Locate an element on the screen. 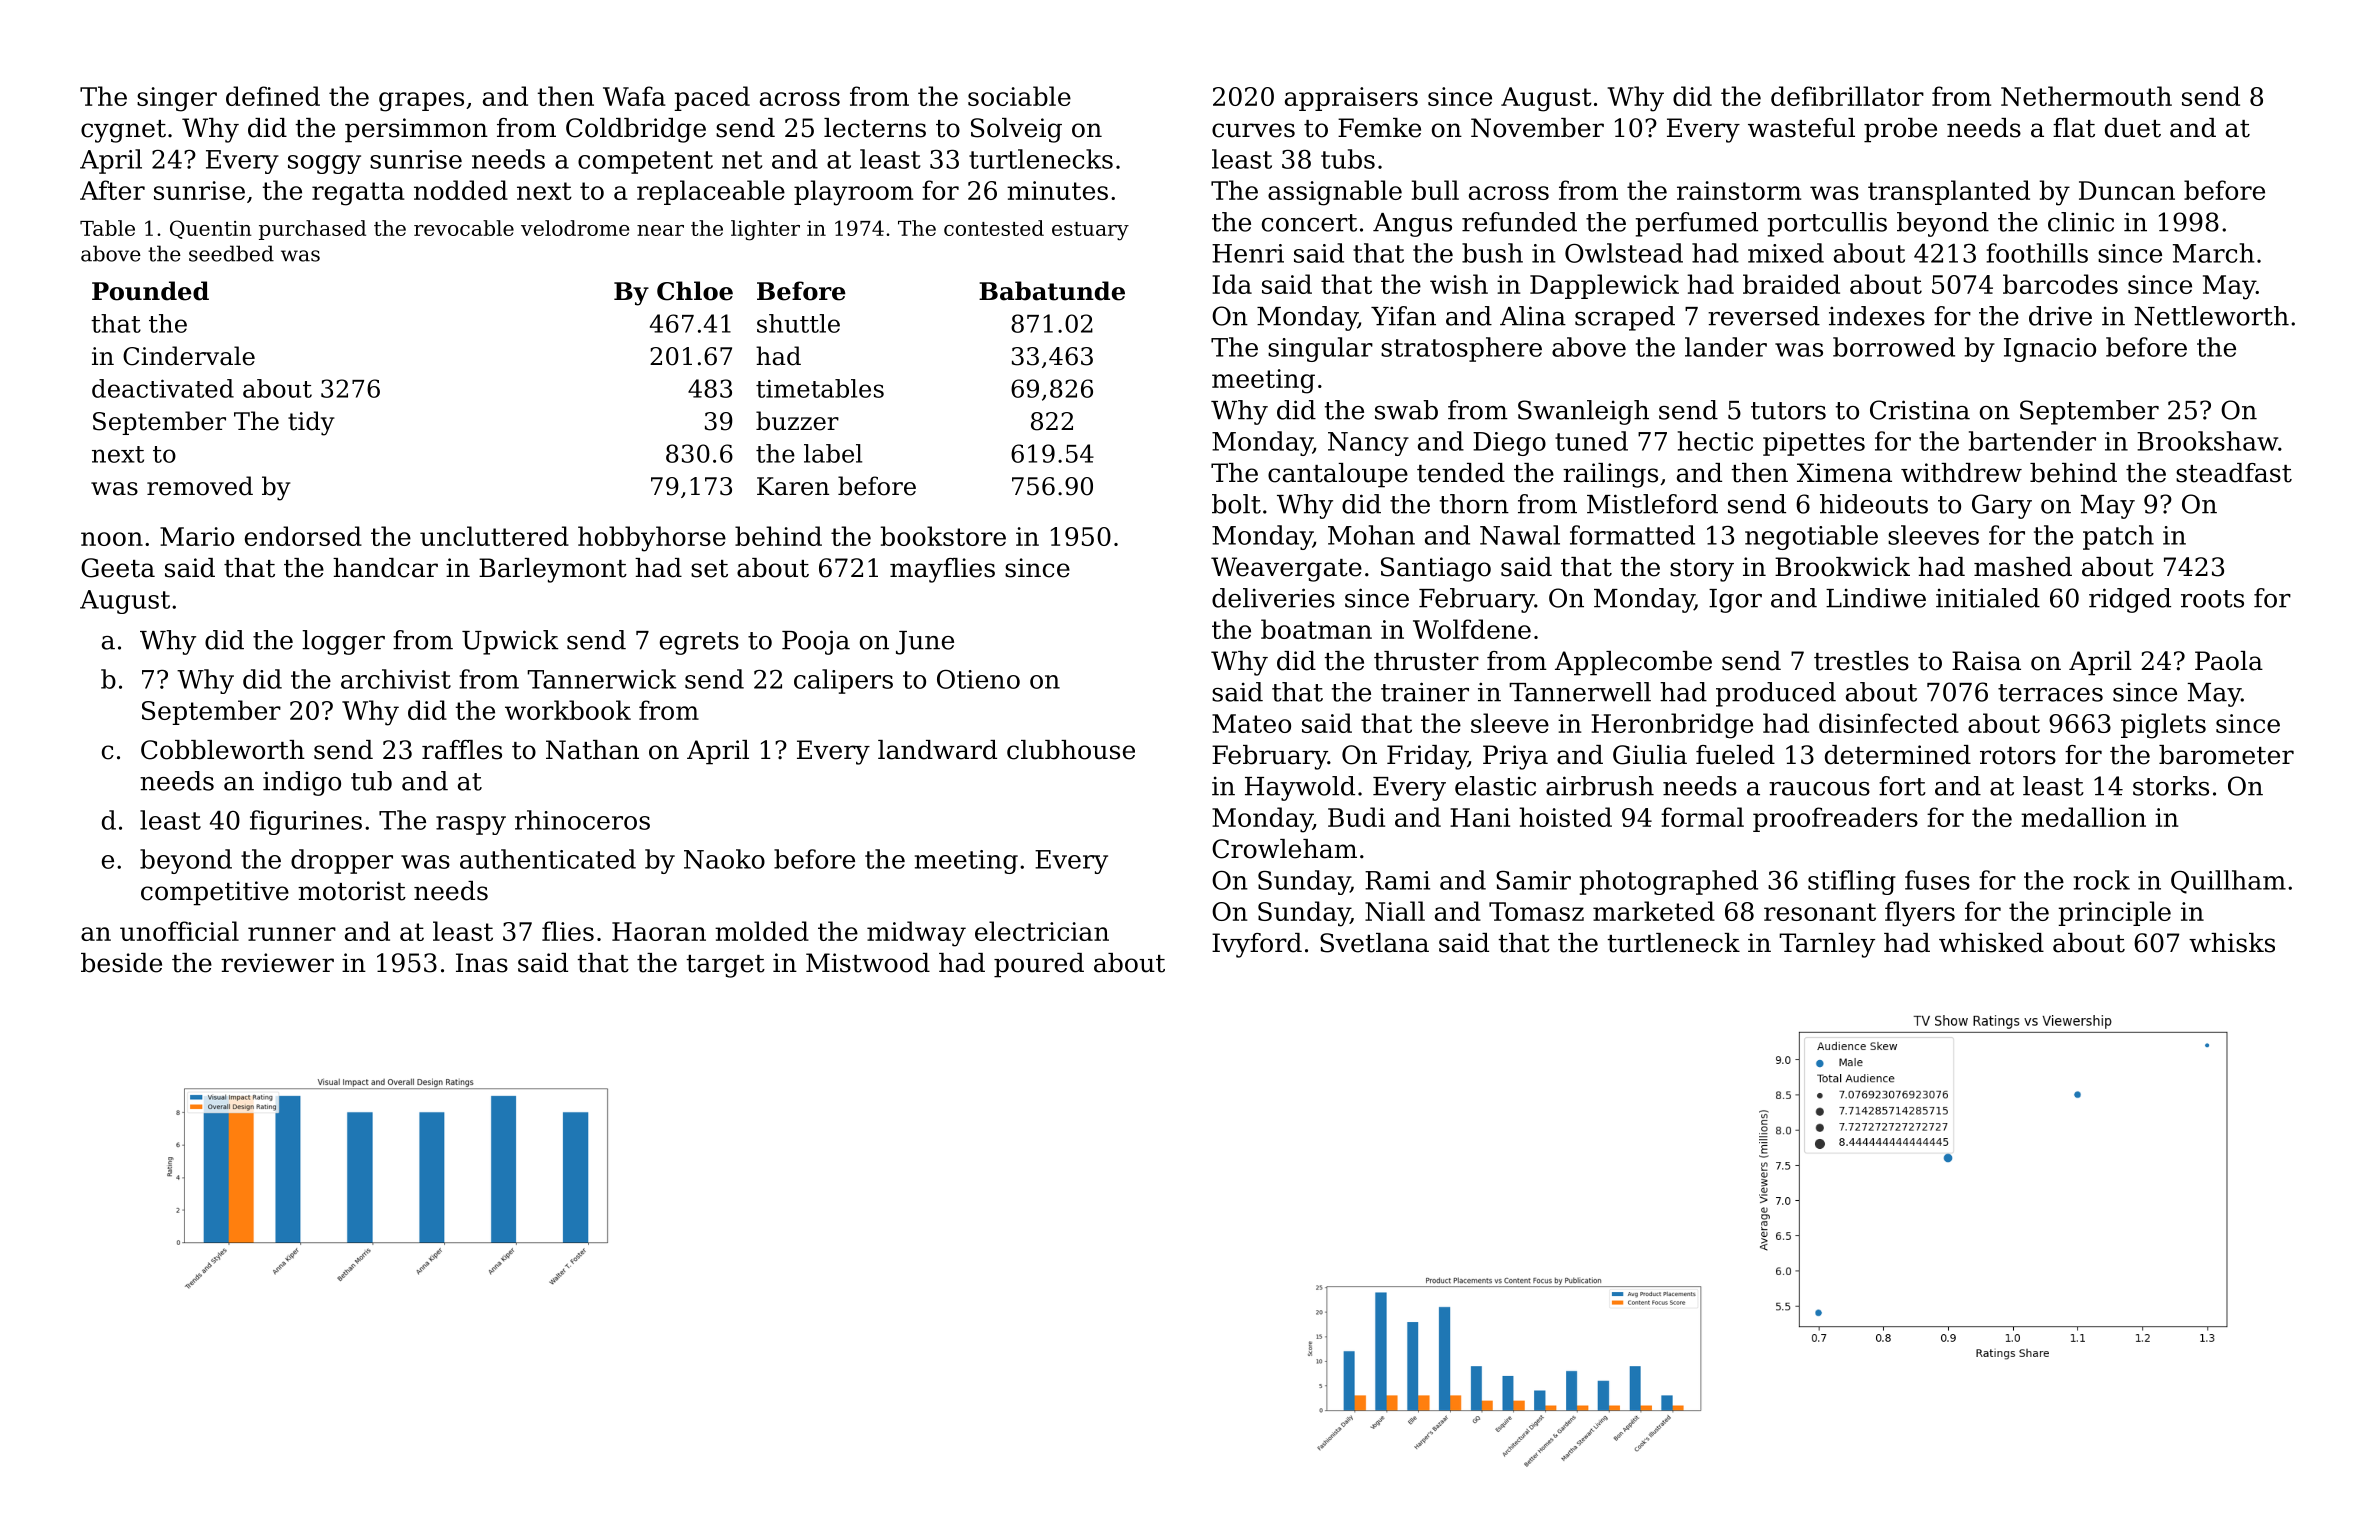 Image resolution: width=2380 pixels, height=1540 pixels. cantaloupe is located at coordinates (1338, 475).
